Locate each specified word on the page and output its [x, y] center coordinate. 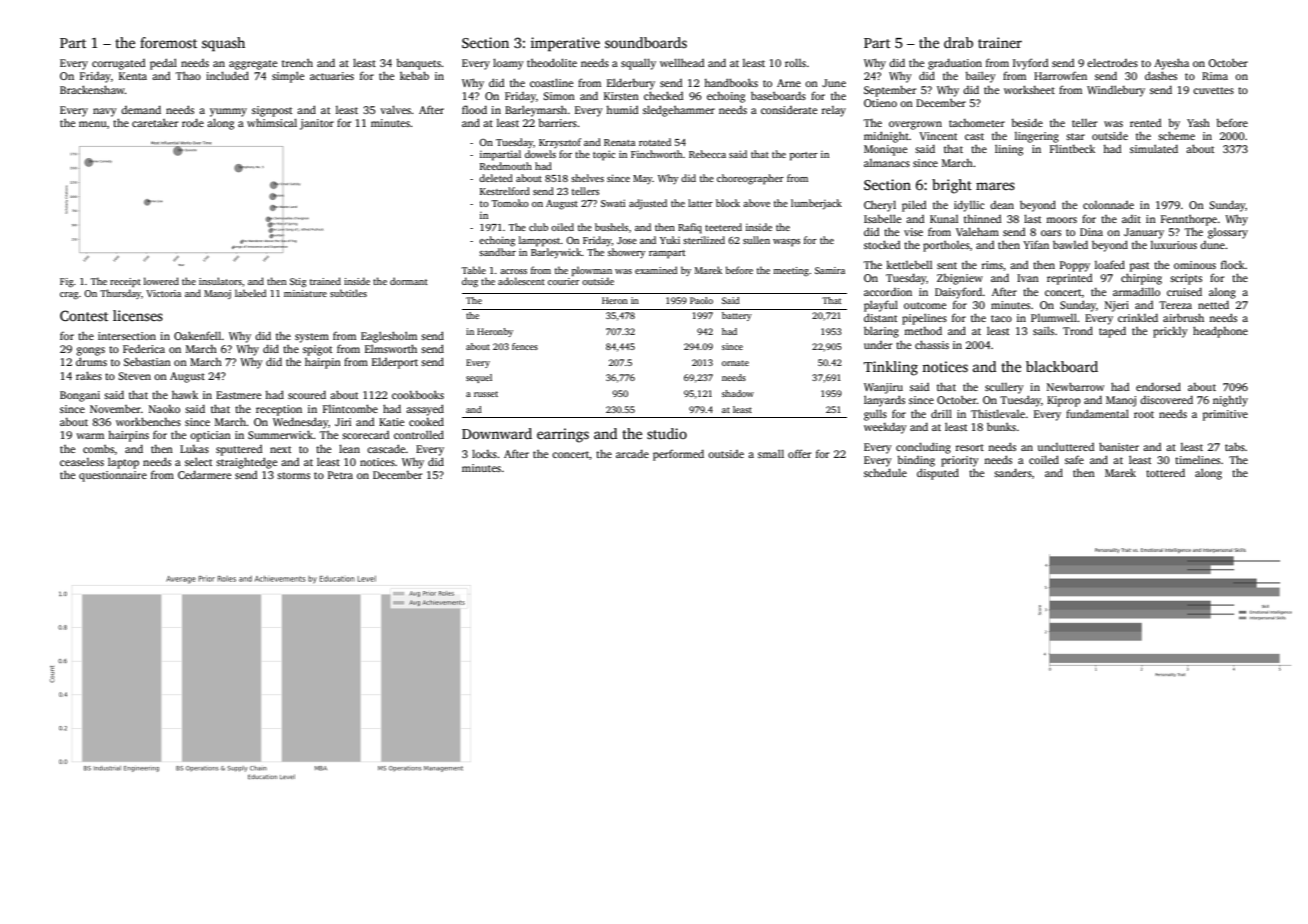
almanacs [887, 163]
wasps [786, 243]
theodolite [552, 62]
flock [1233, 264]
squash [223, 44]
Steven [134, 376]
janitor [317, 124]
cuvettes [1213, 90]
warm [90, 436]
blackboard [1062, 366]
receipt [125, 282]
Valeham [977, 231]
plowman [592, 271]
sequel [479, 378]
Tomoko [510, 203]
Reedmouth [506, 166]
